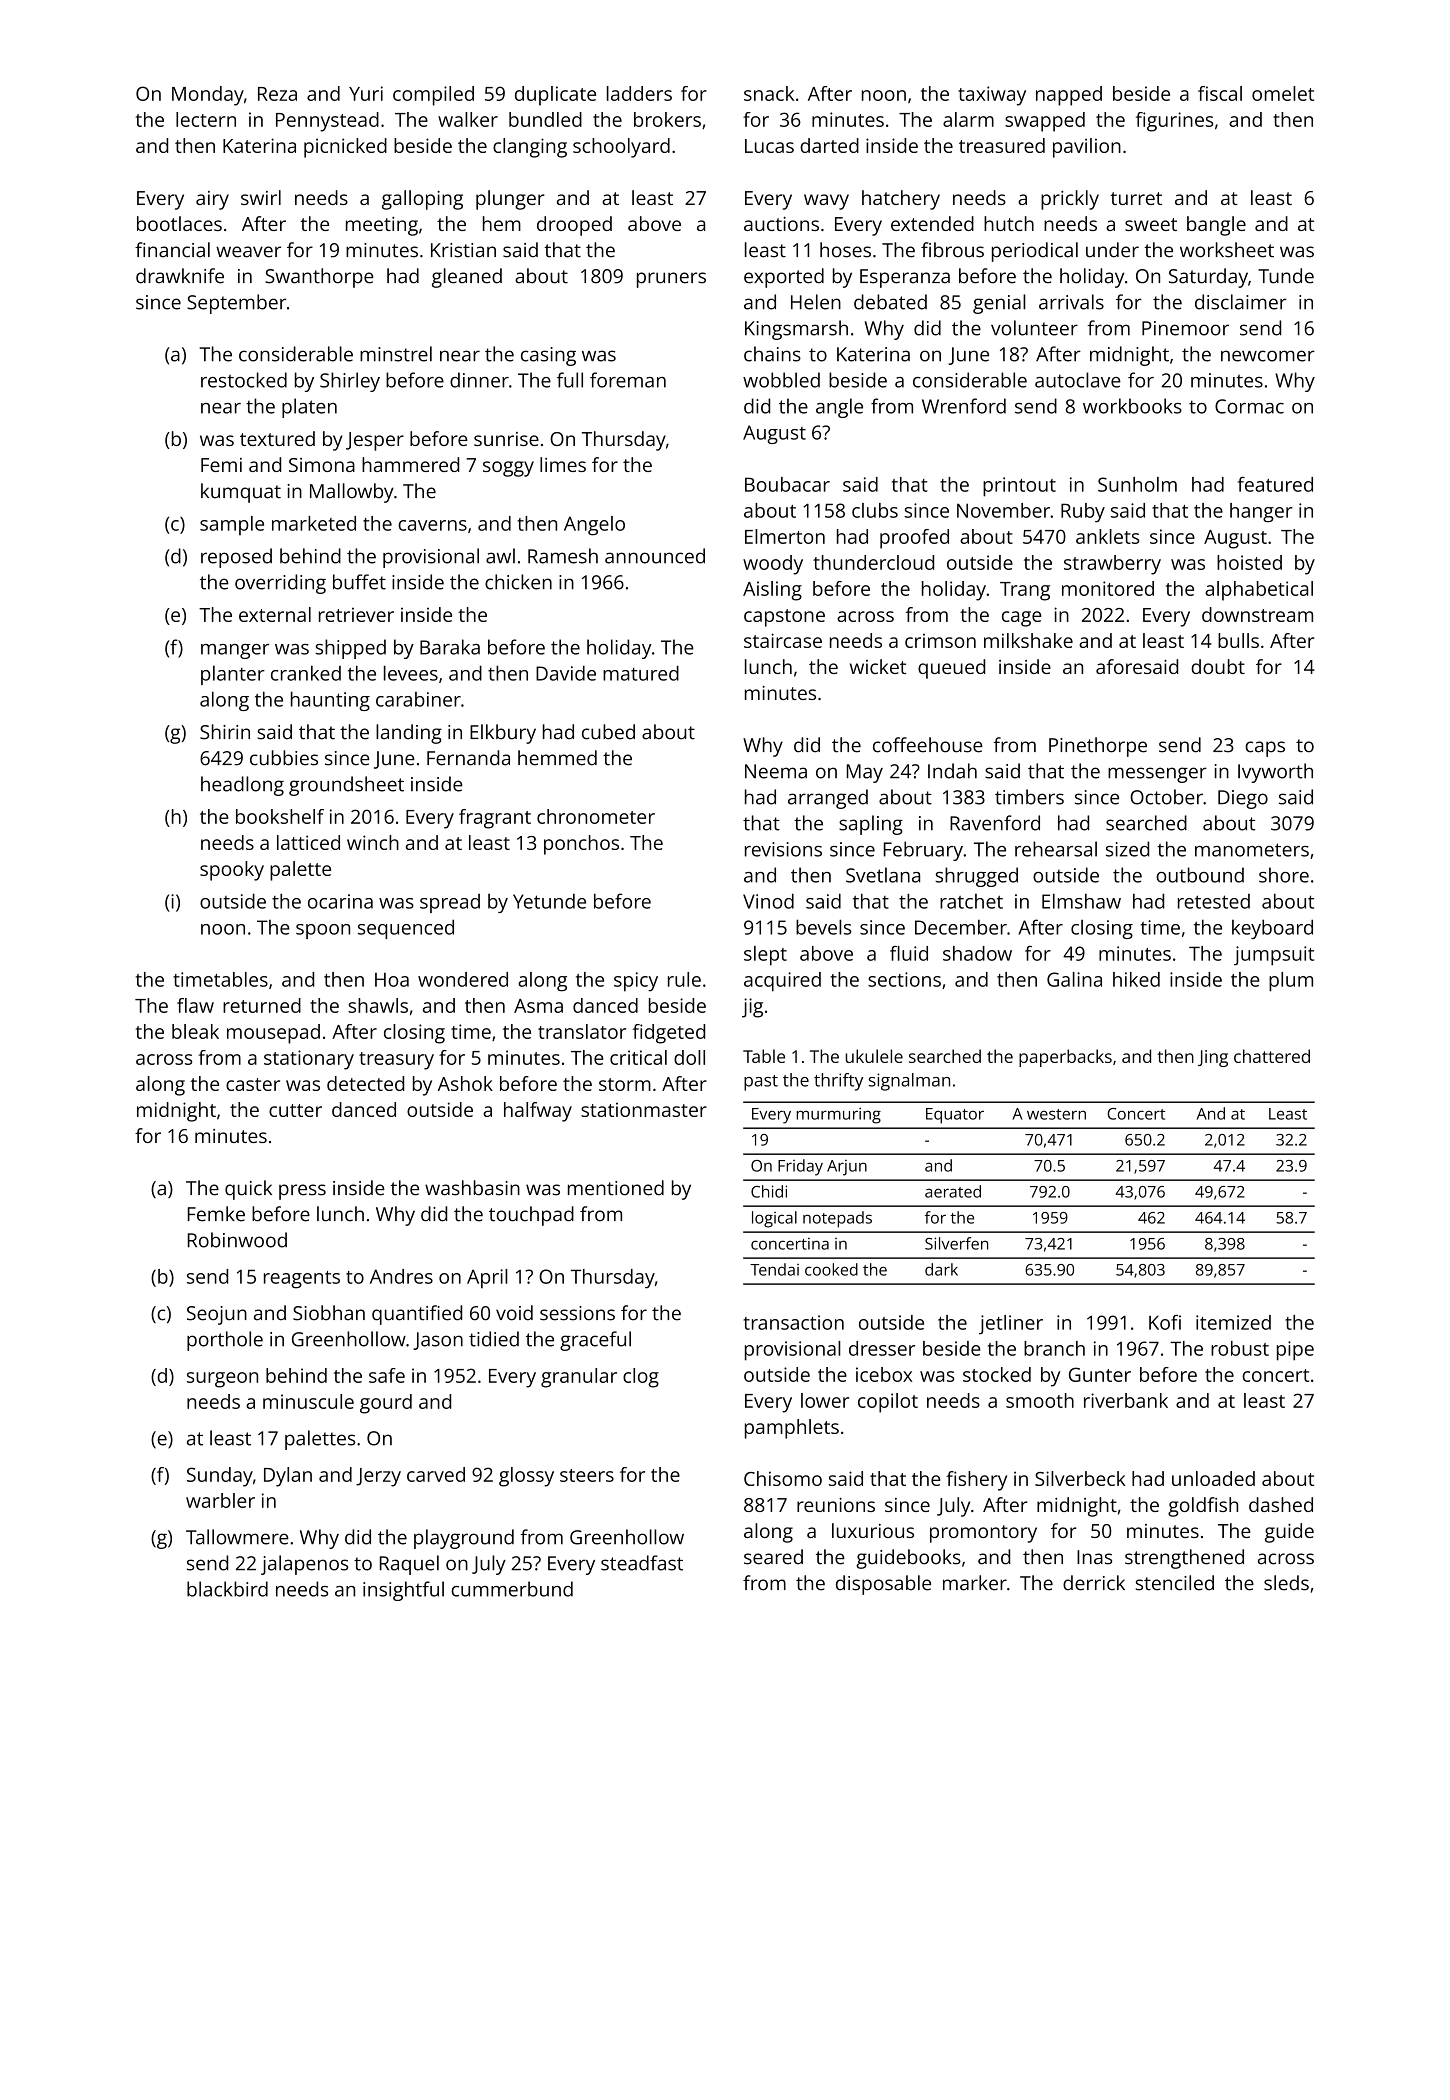  Describe the element at coordinates (403, 1591) in the document. I see `insightful` at that location.
